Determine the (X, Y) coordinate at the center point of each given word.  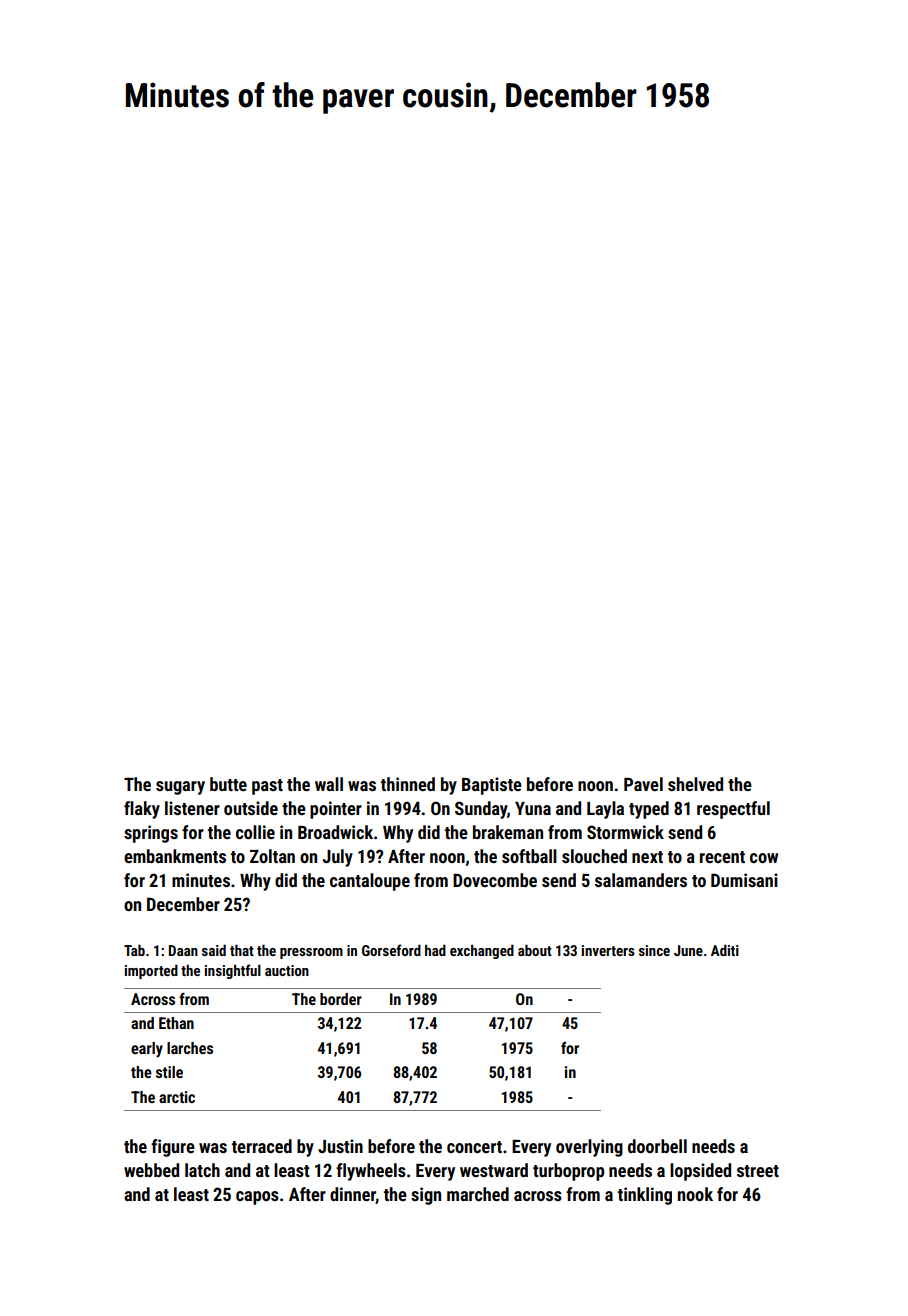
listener (192, 808)
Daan (183, 950)
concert (474, 1147)
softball (529, 856)
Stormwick (625, 832)
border (341, 999)
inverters (608, 950)
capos (257, 1198)
